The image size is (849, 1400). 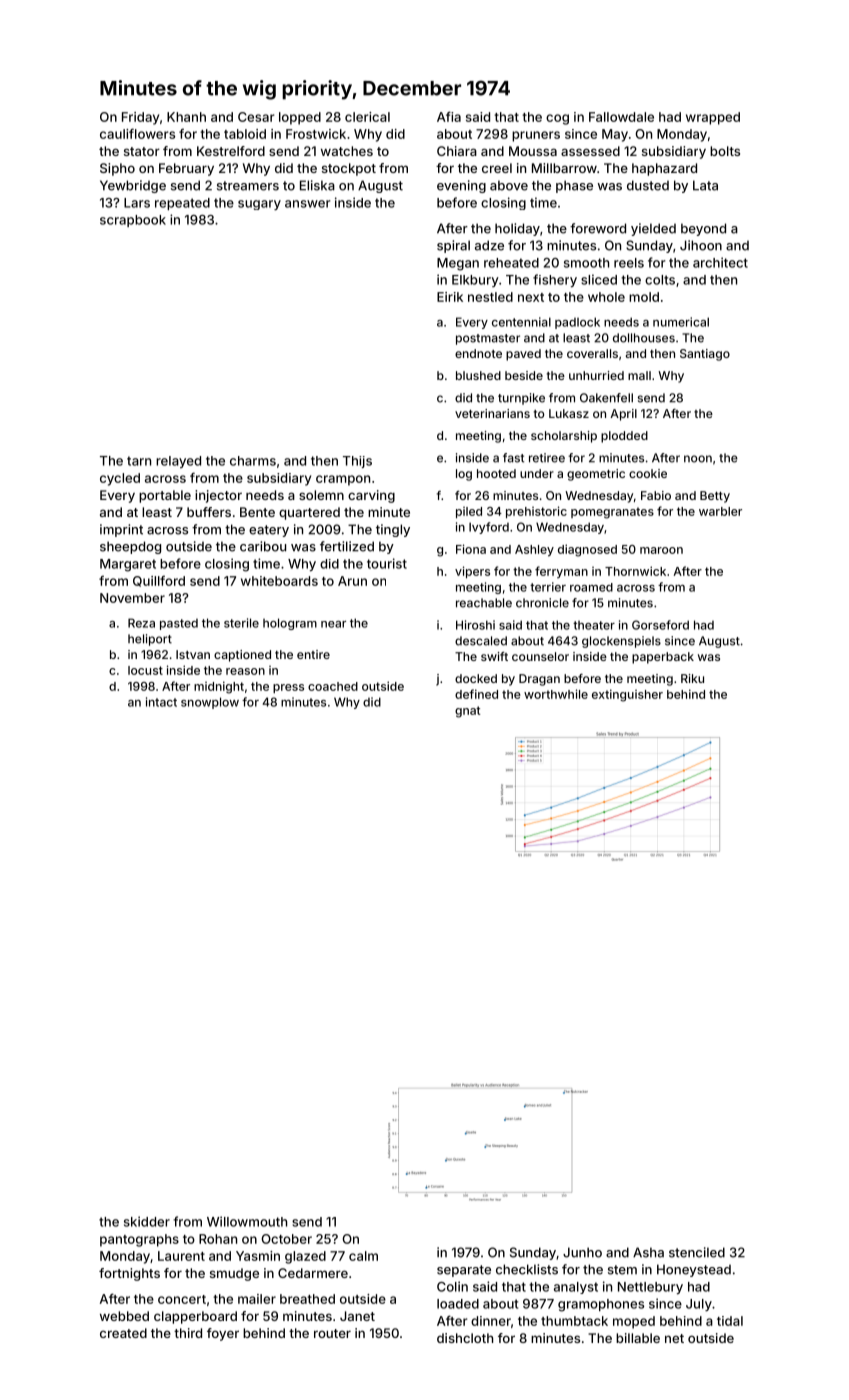 I want to click on extinguisher, so click(x=627, y=695).
